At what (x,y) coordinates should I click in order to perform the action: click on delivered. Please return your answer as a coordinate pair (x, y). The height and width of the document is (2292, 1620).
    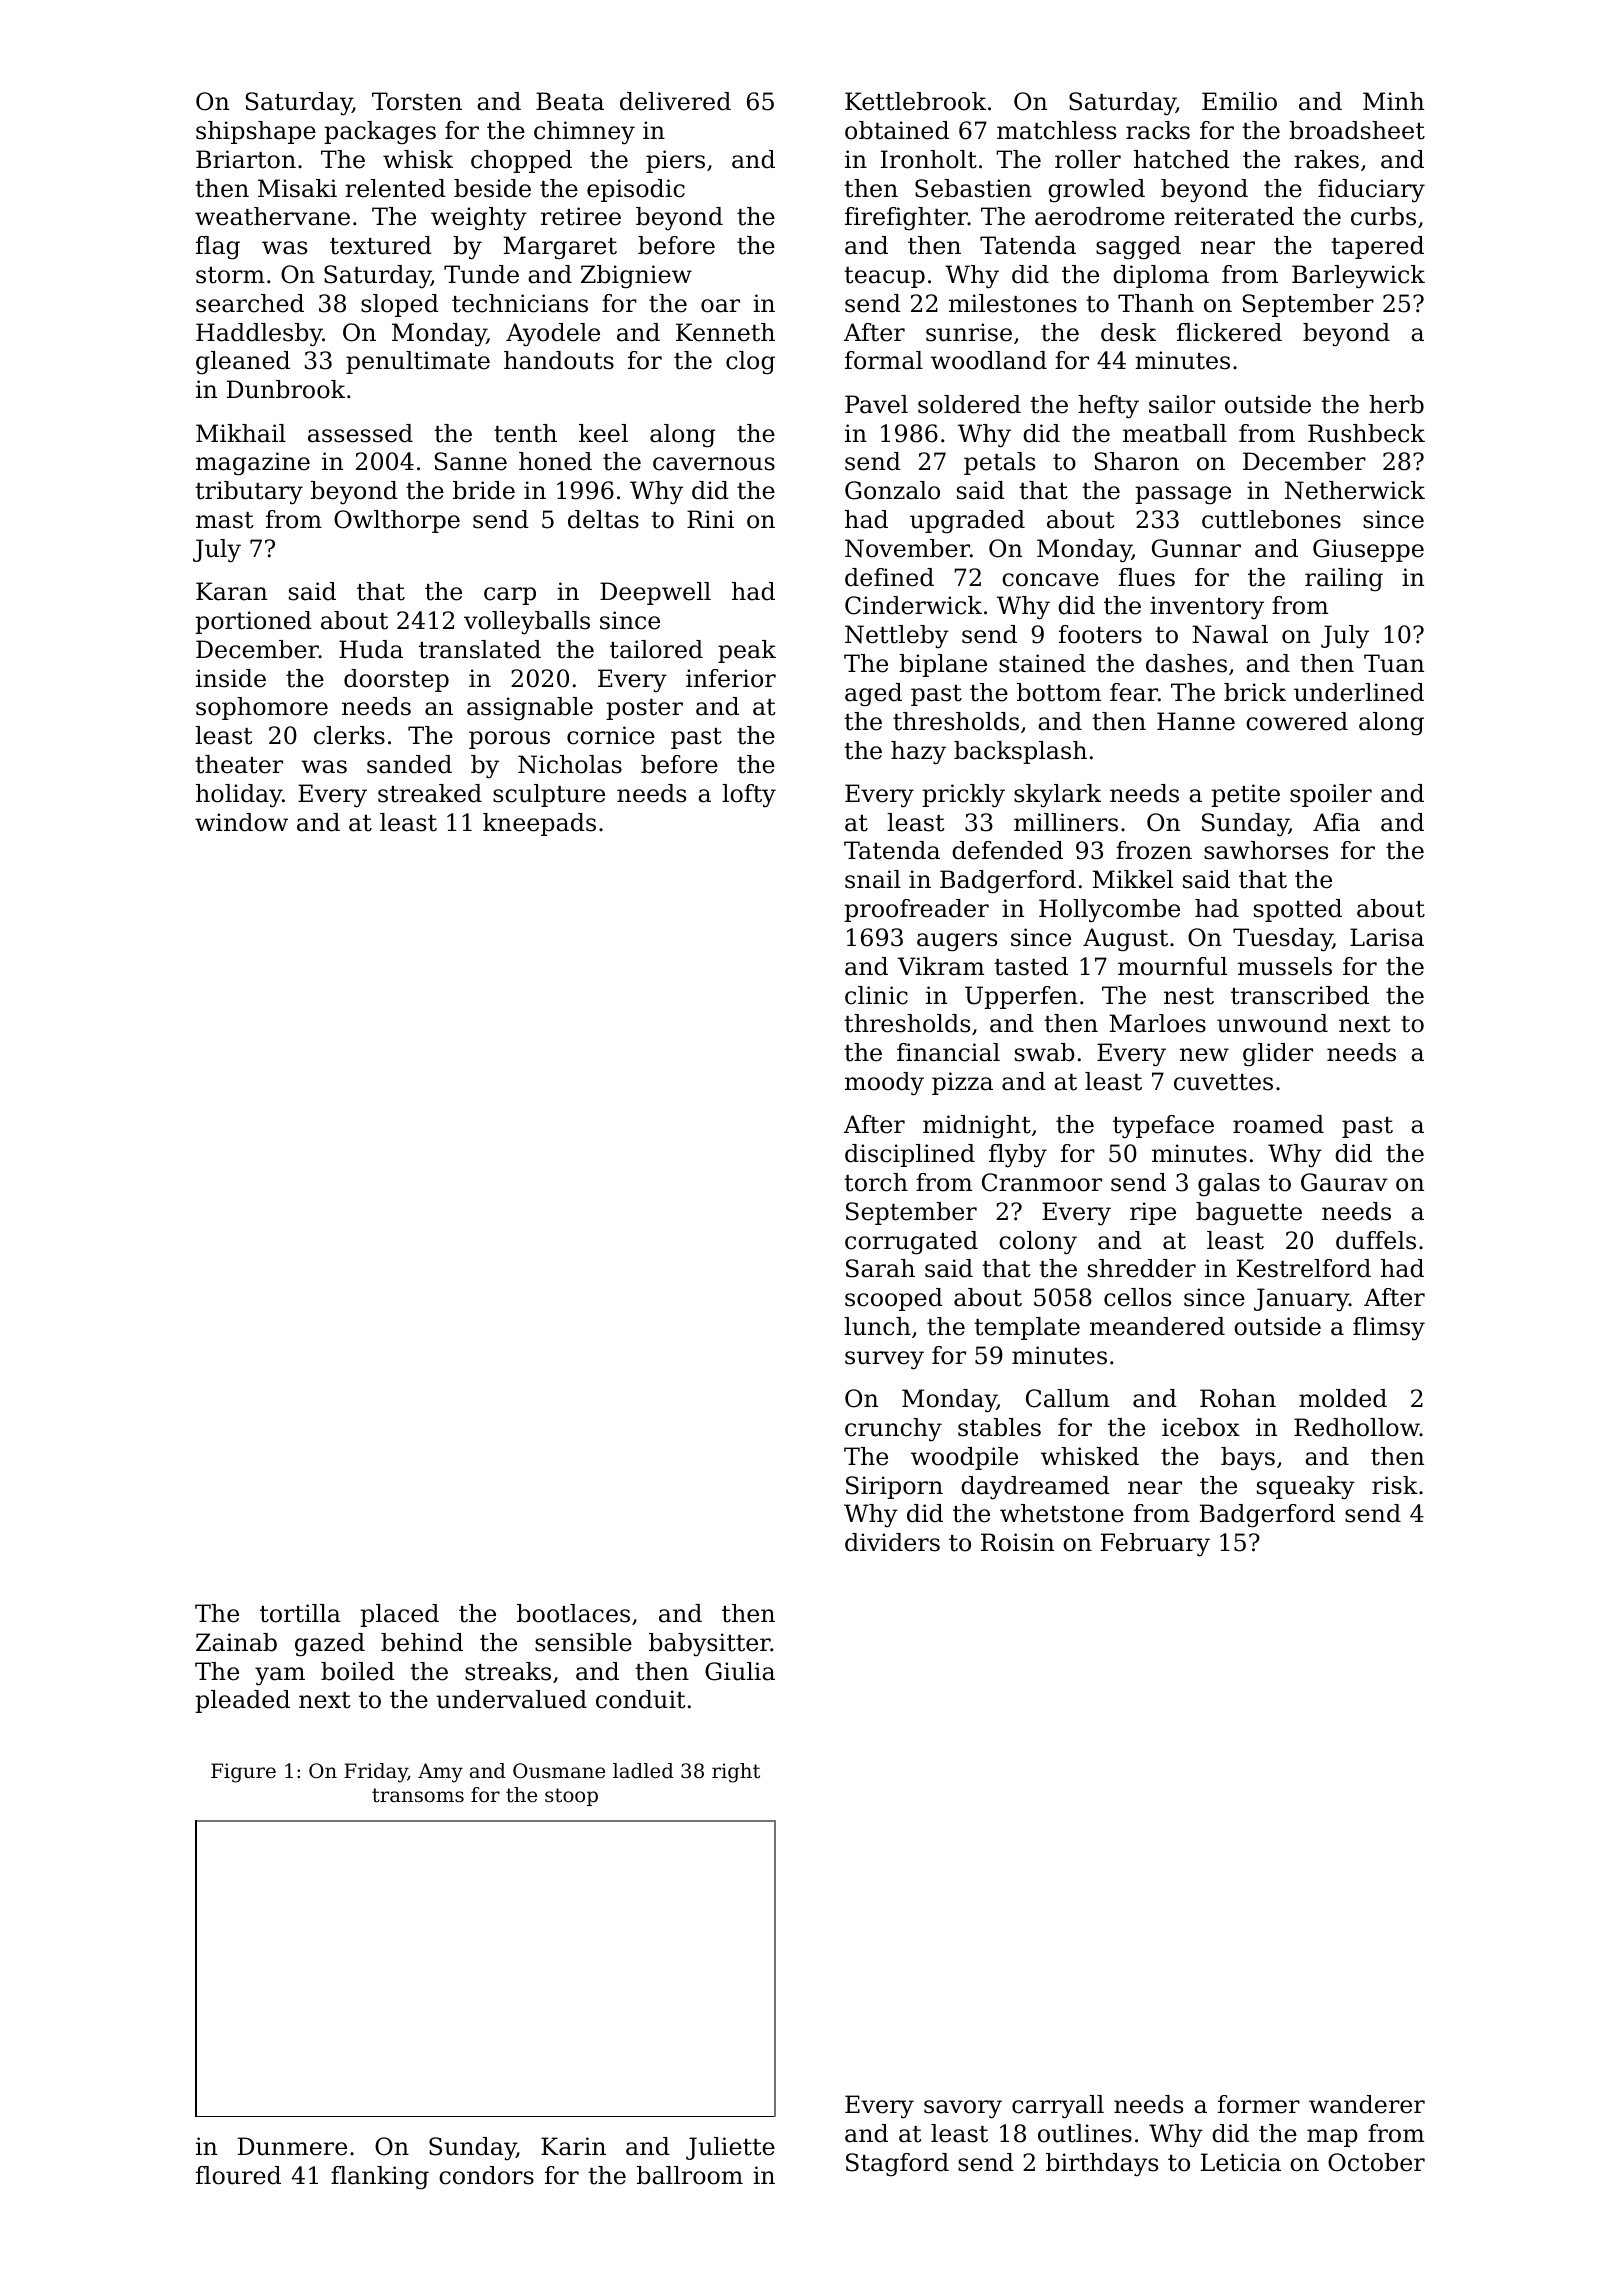
    Looking at the image, I should click on (675, 101).
